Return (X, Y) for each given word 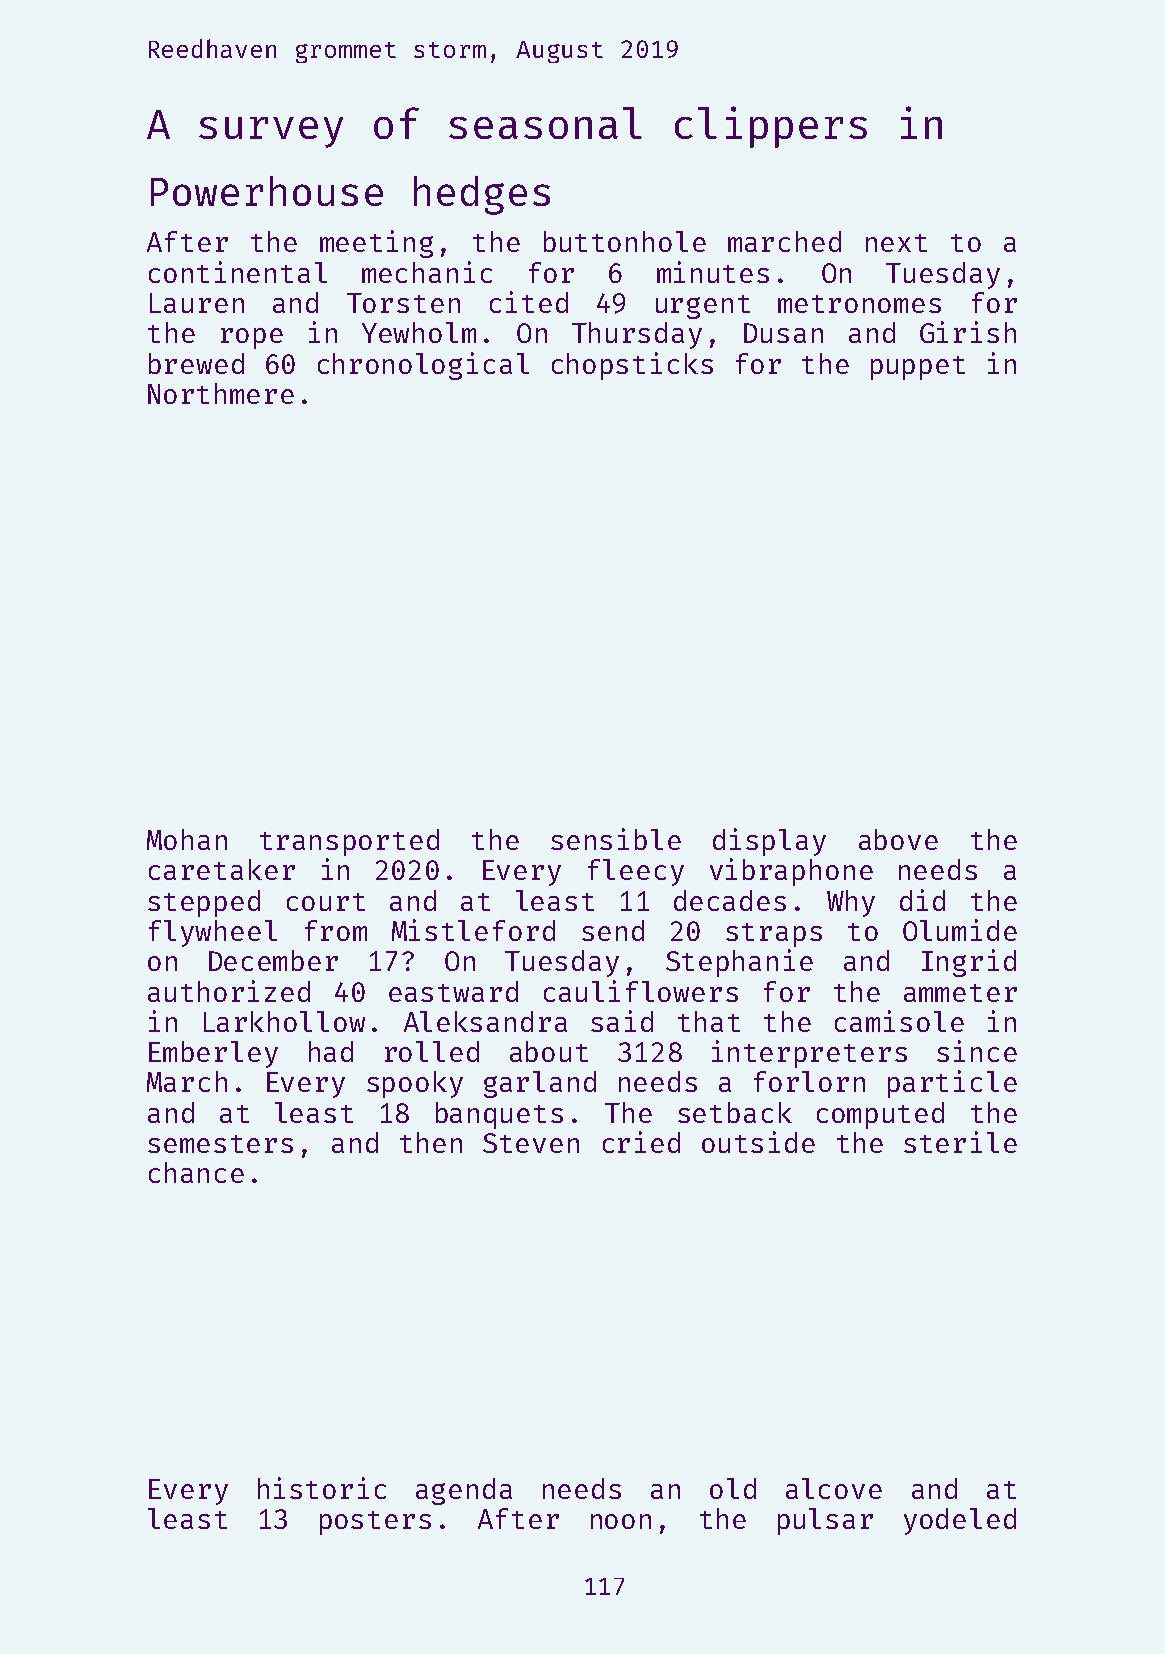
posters (375, 1523)
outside (758, 1142)
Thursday (637, 335)
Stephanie (739, 963)
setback (735, 1112)
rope (252, 338)
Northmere (221, 393)
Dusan (783, 333)
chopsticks (632, 366)
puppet (918, 368)
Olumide (960, 930)
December (273, 960)
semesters (220, 1144)
